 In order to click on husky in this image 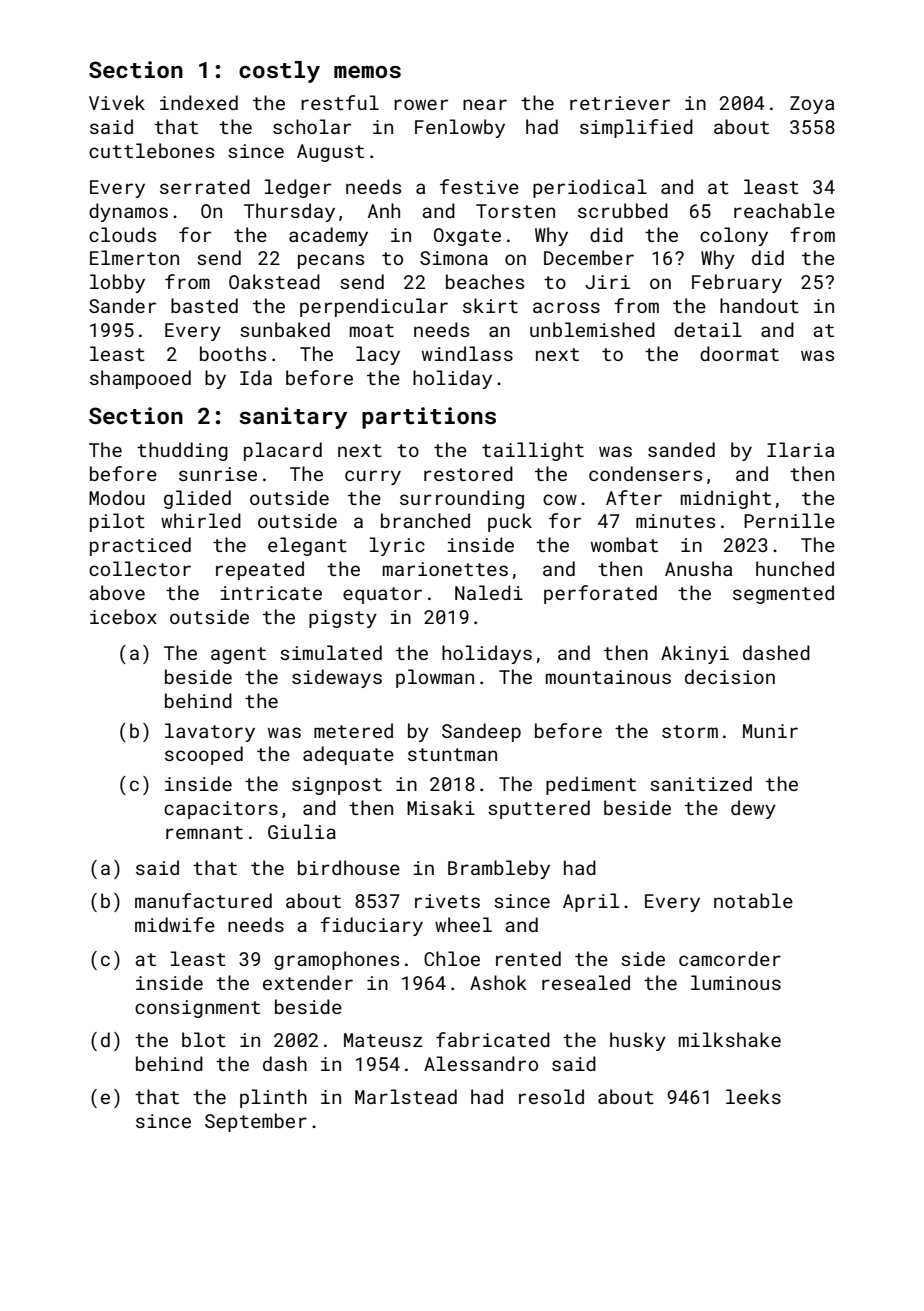, I will do `click(638, 1041)`.
